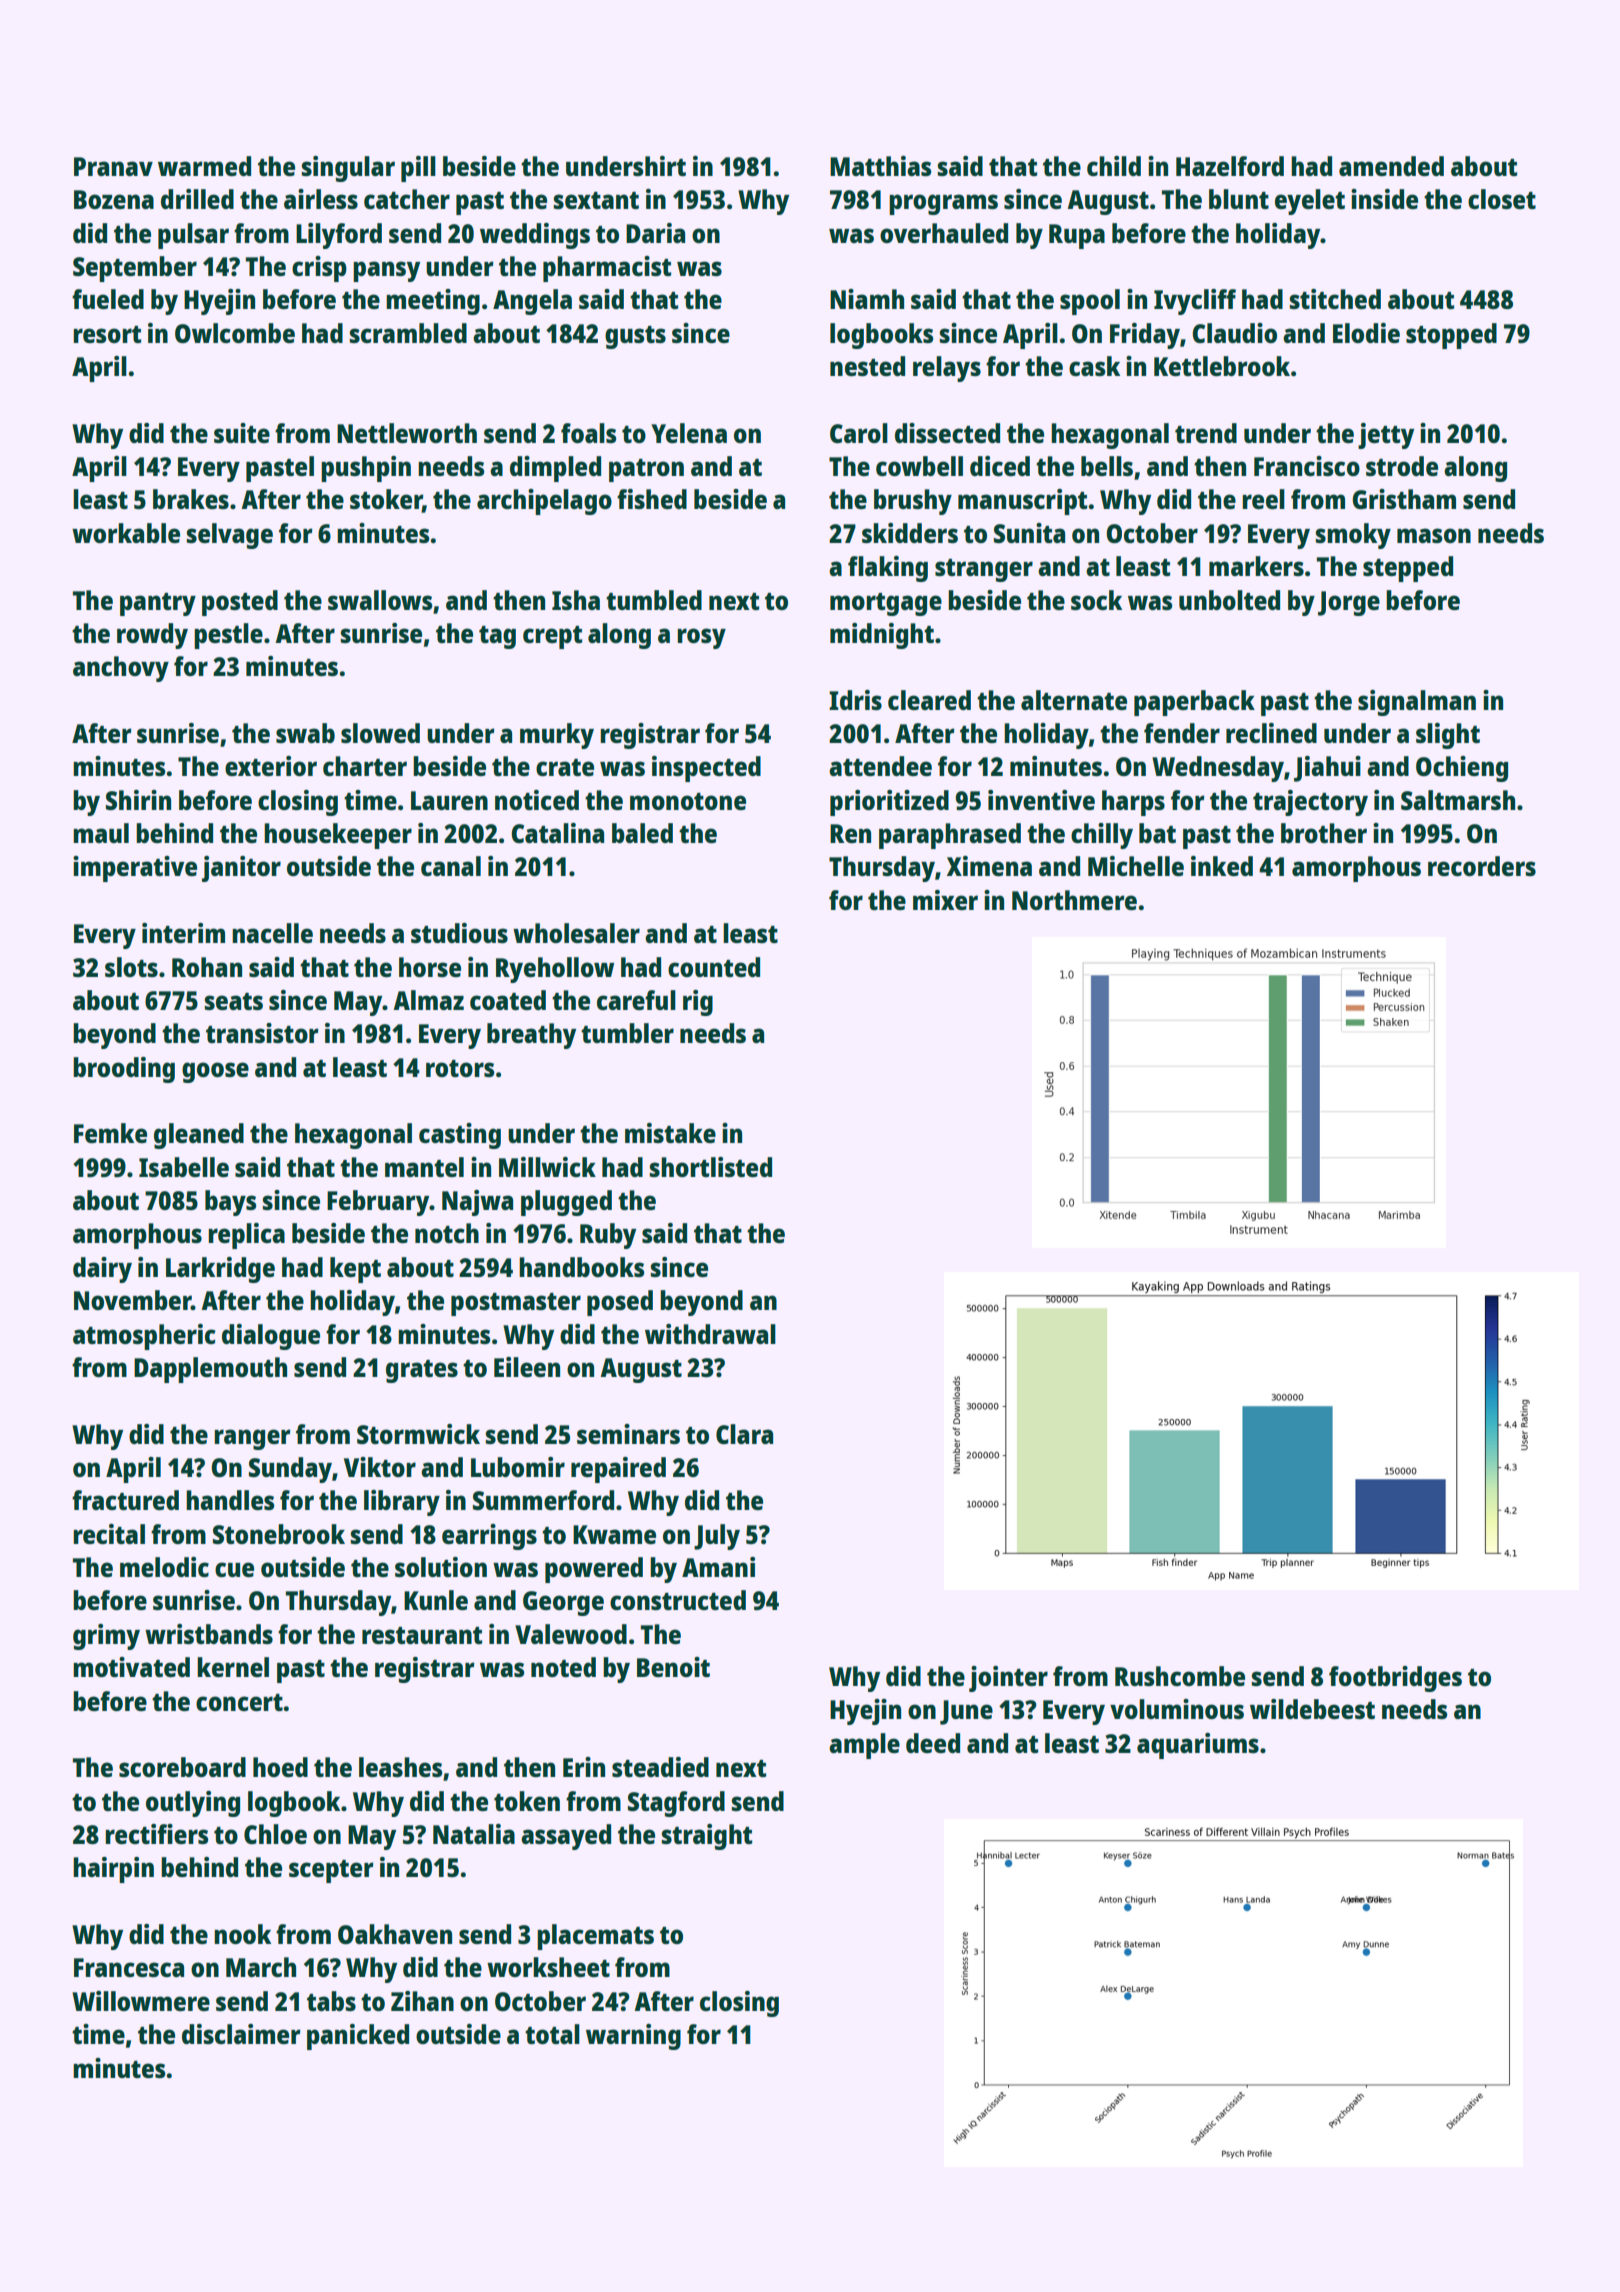 The image size is (1620, 2292). I want to click on aquariums, so click(1198, 1746).
